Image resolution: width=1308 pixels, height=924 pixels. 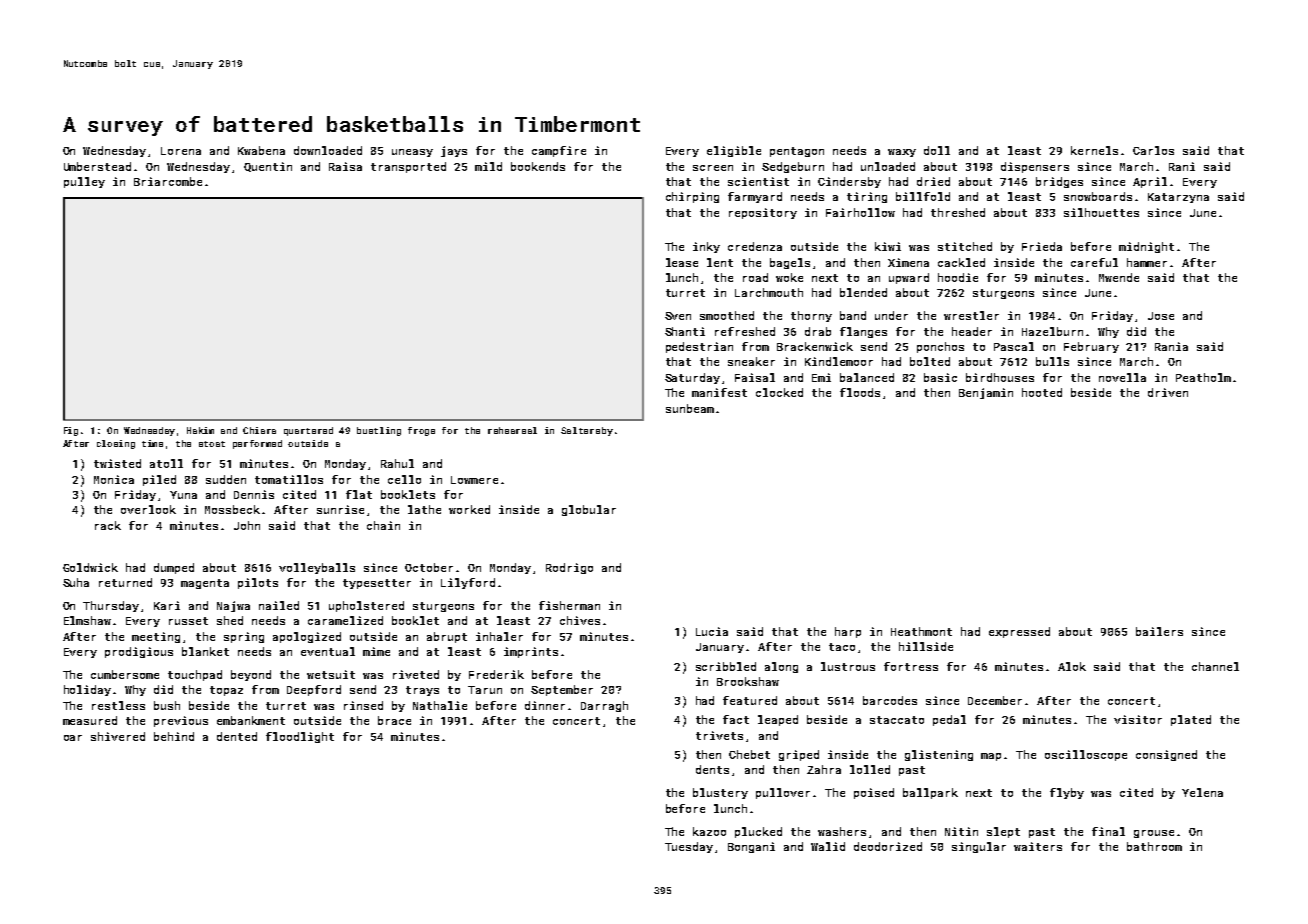 I want to click on cackled, so click(x=961, y=262).
